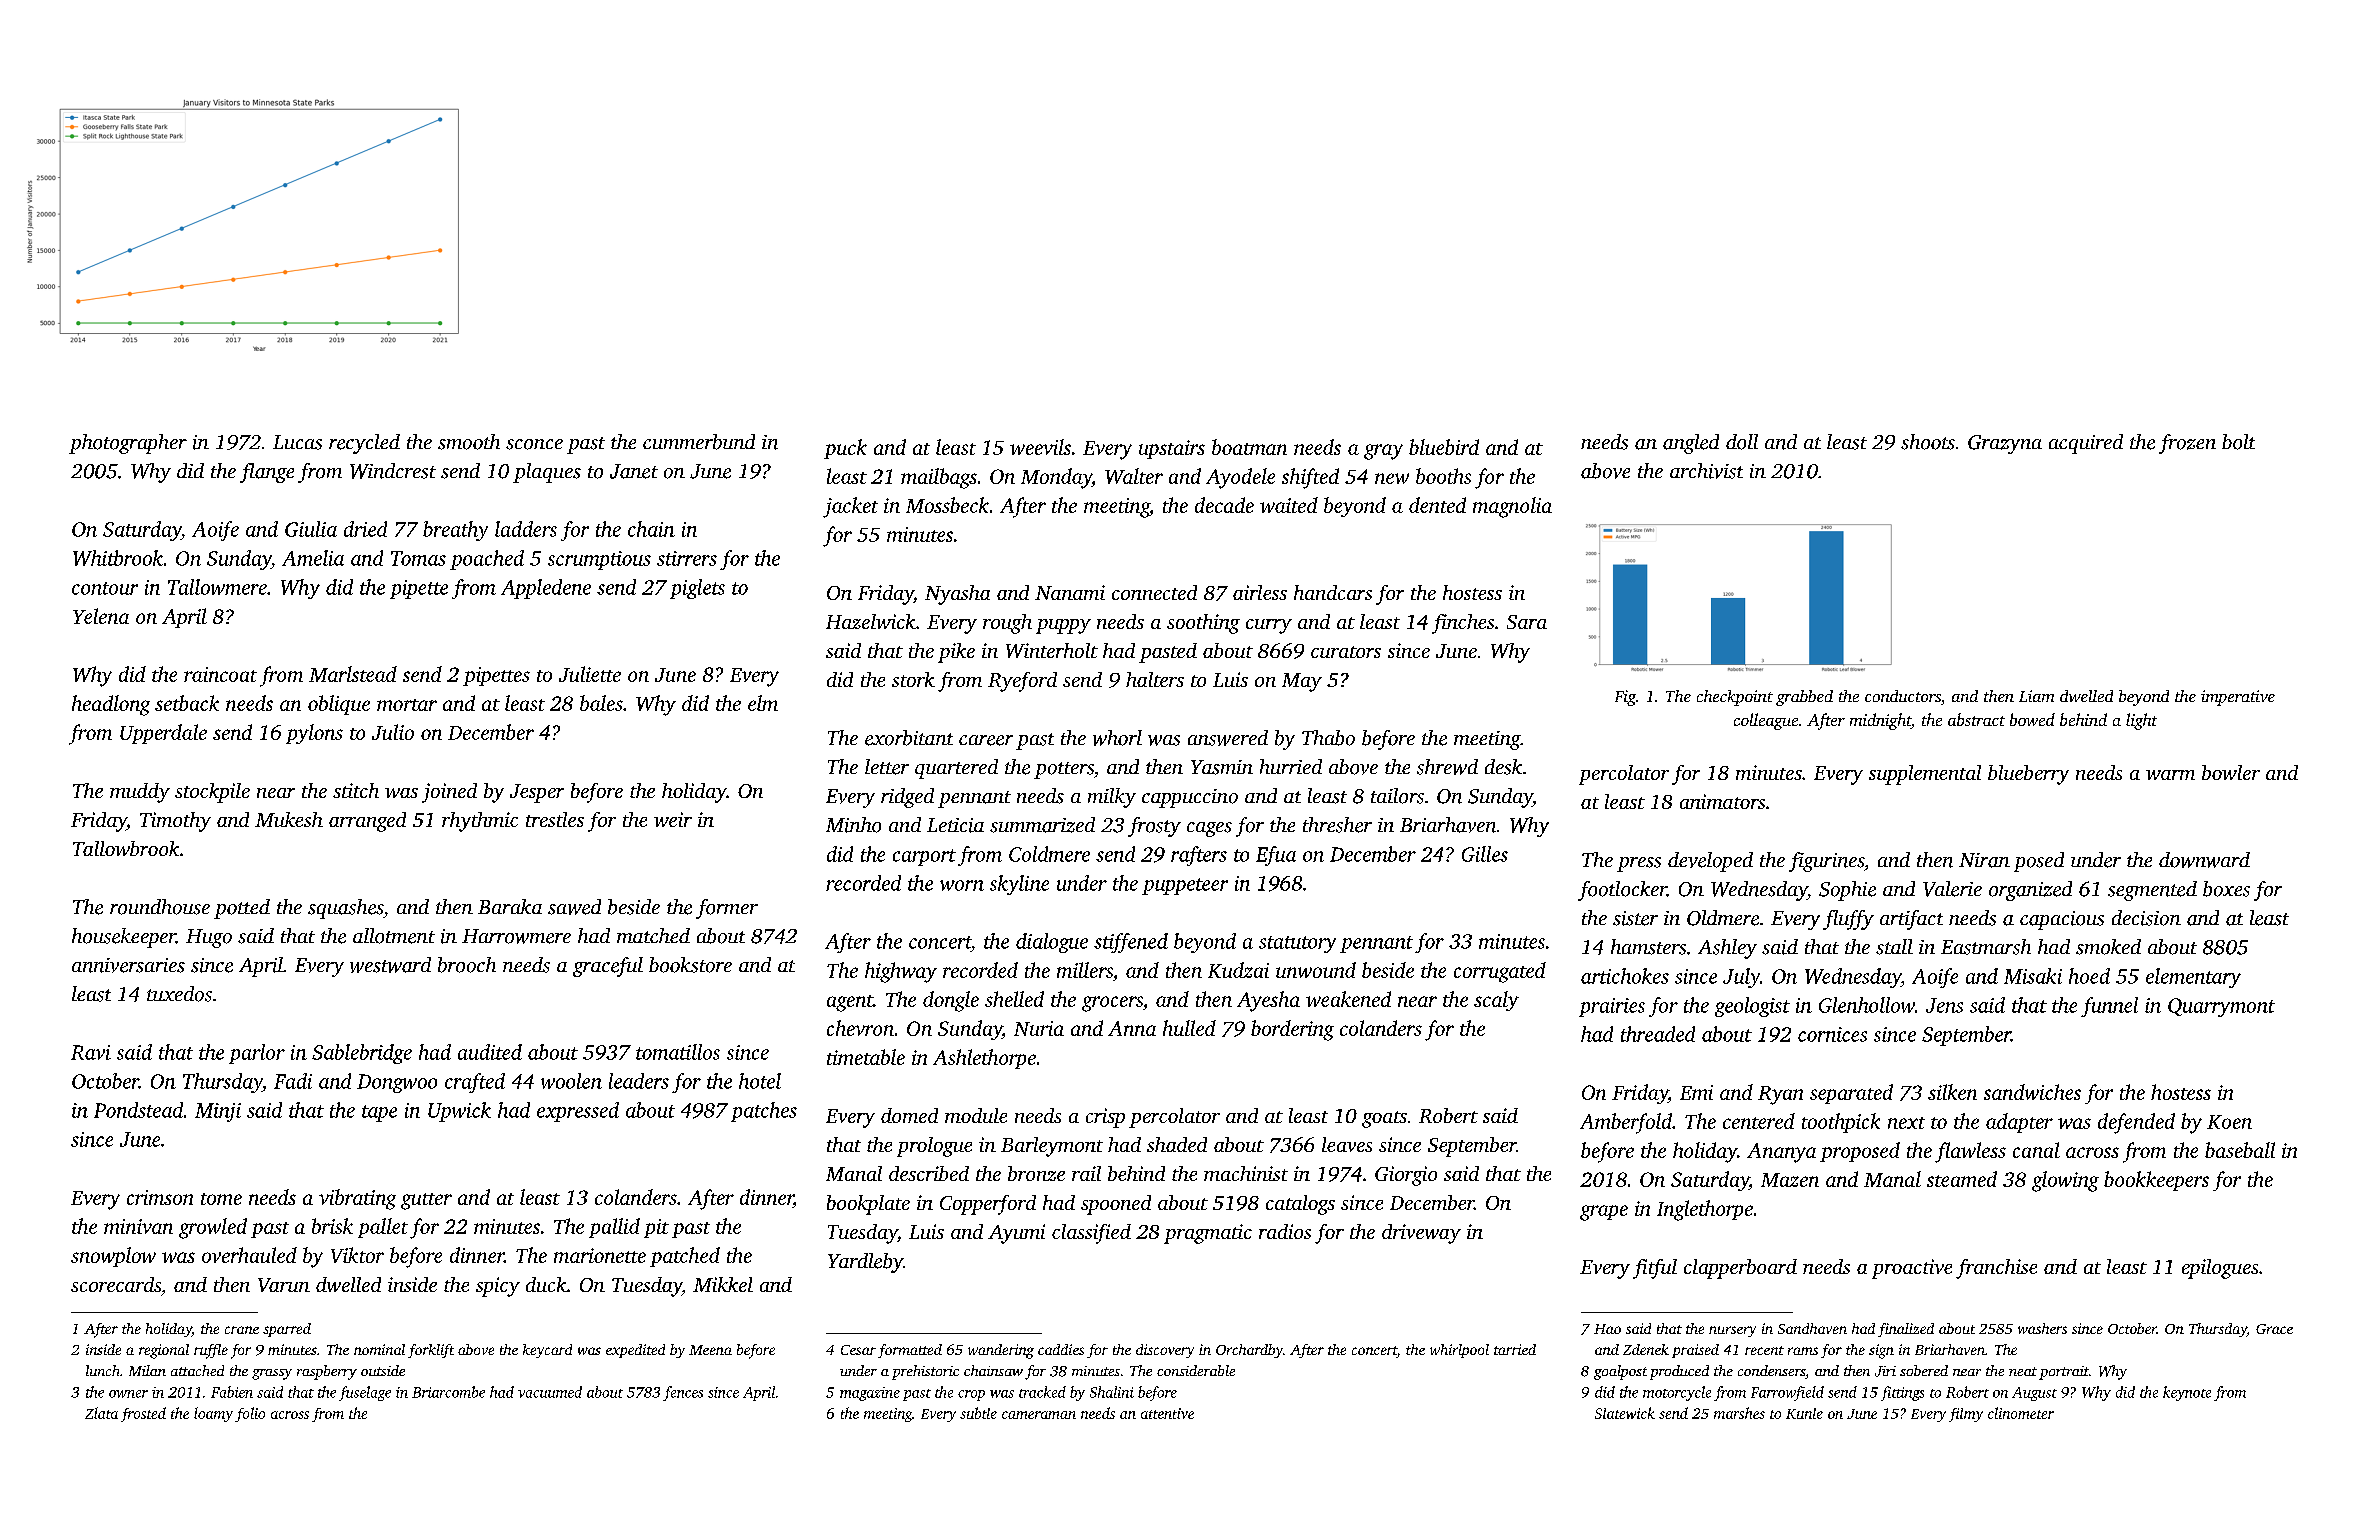 The image size is (2380, 1540). What do you see at coordinates (297, 442) in the screenshot?
I see `Lucas` at bounding box center [297, 442].
